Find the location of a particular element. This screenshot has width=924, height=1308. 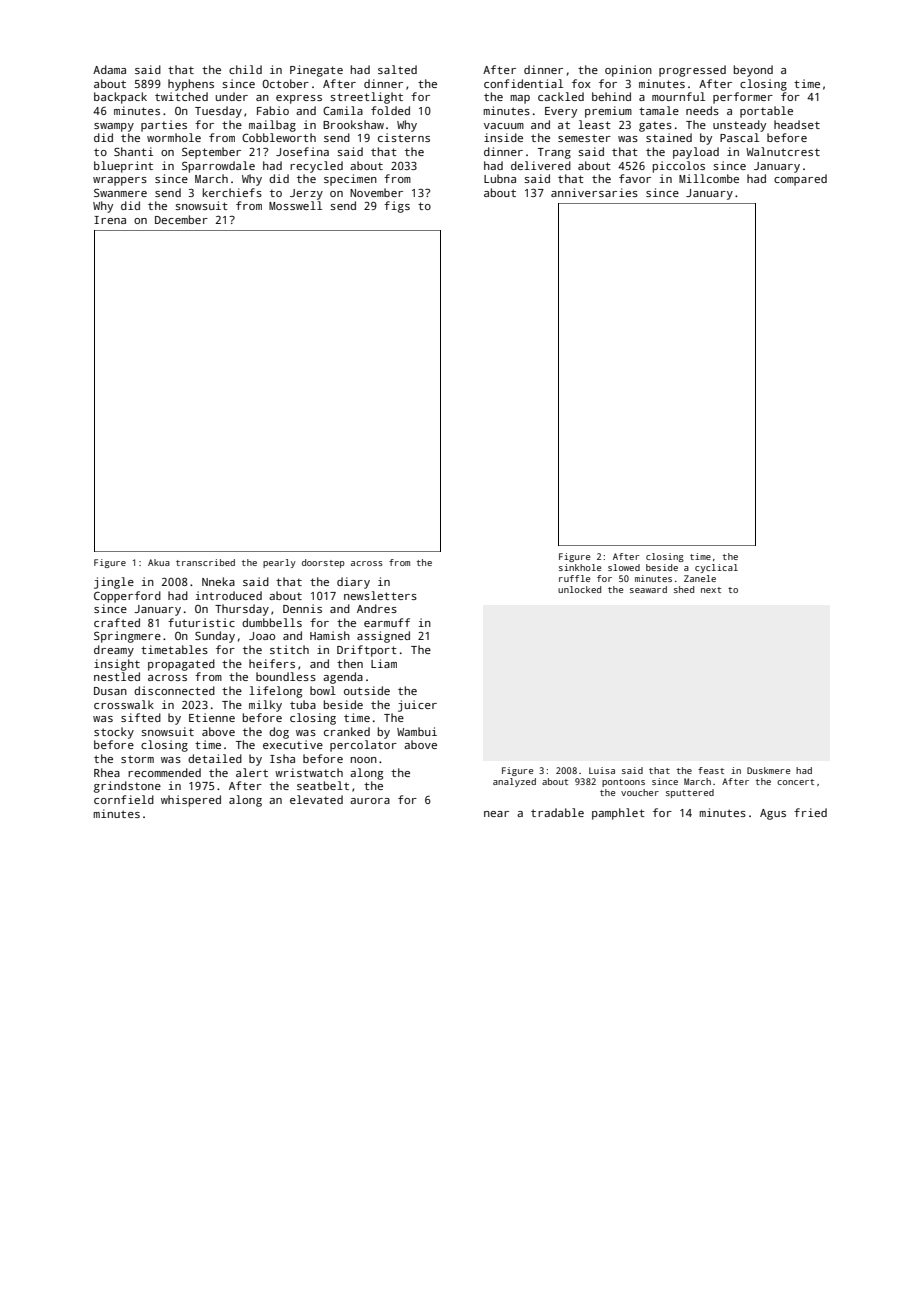

figs is located at coordinates (397, 207).
